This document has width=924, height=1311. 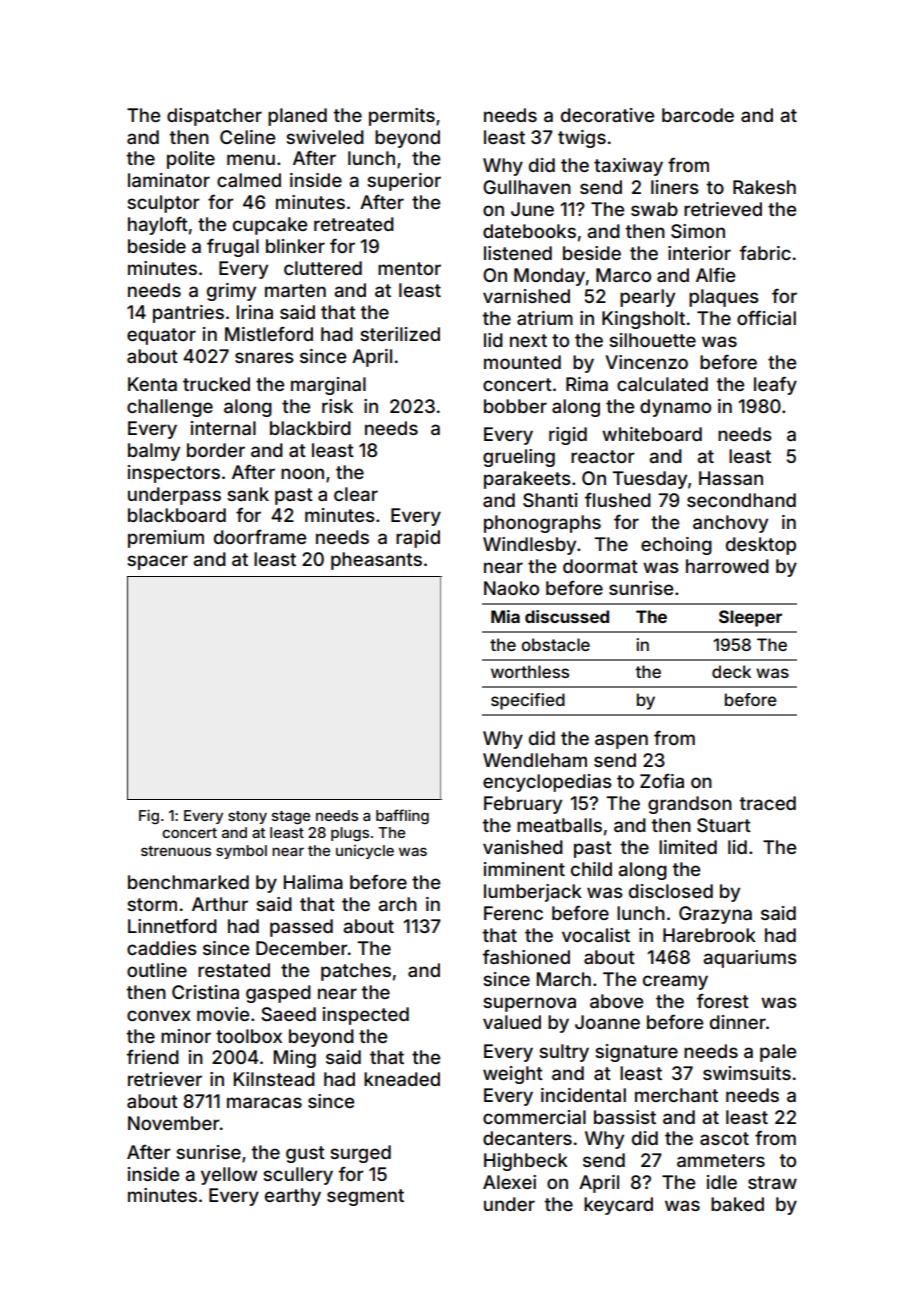 I want to click on barcode, so click(x=698, y=115).
